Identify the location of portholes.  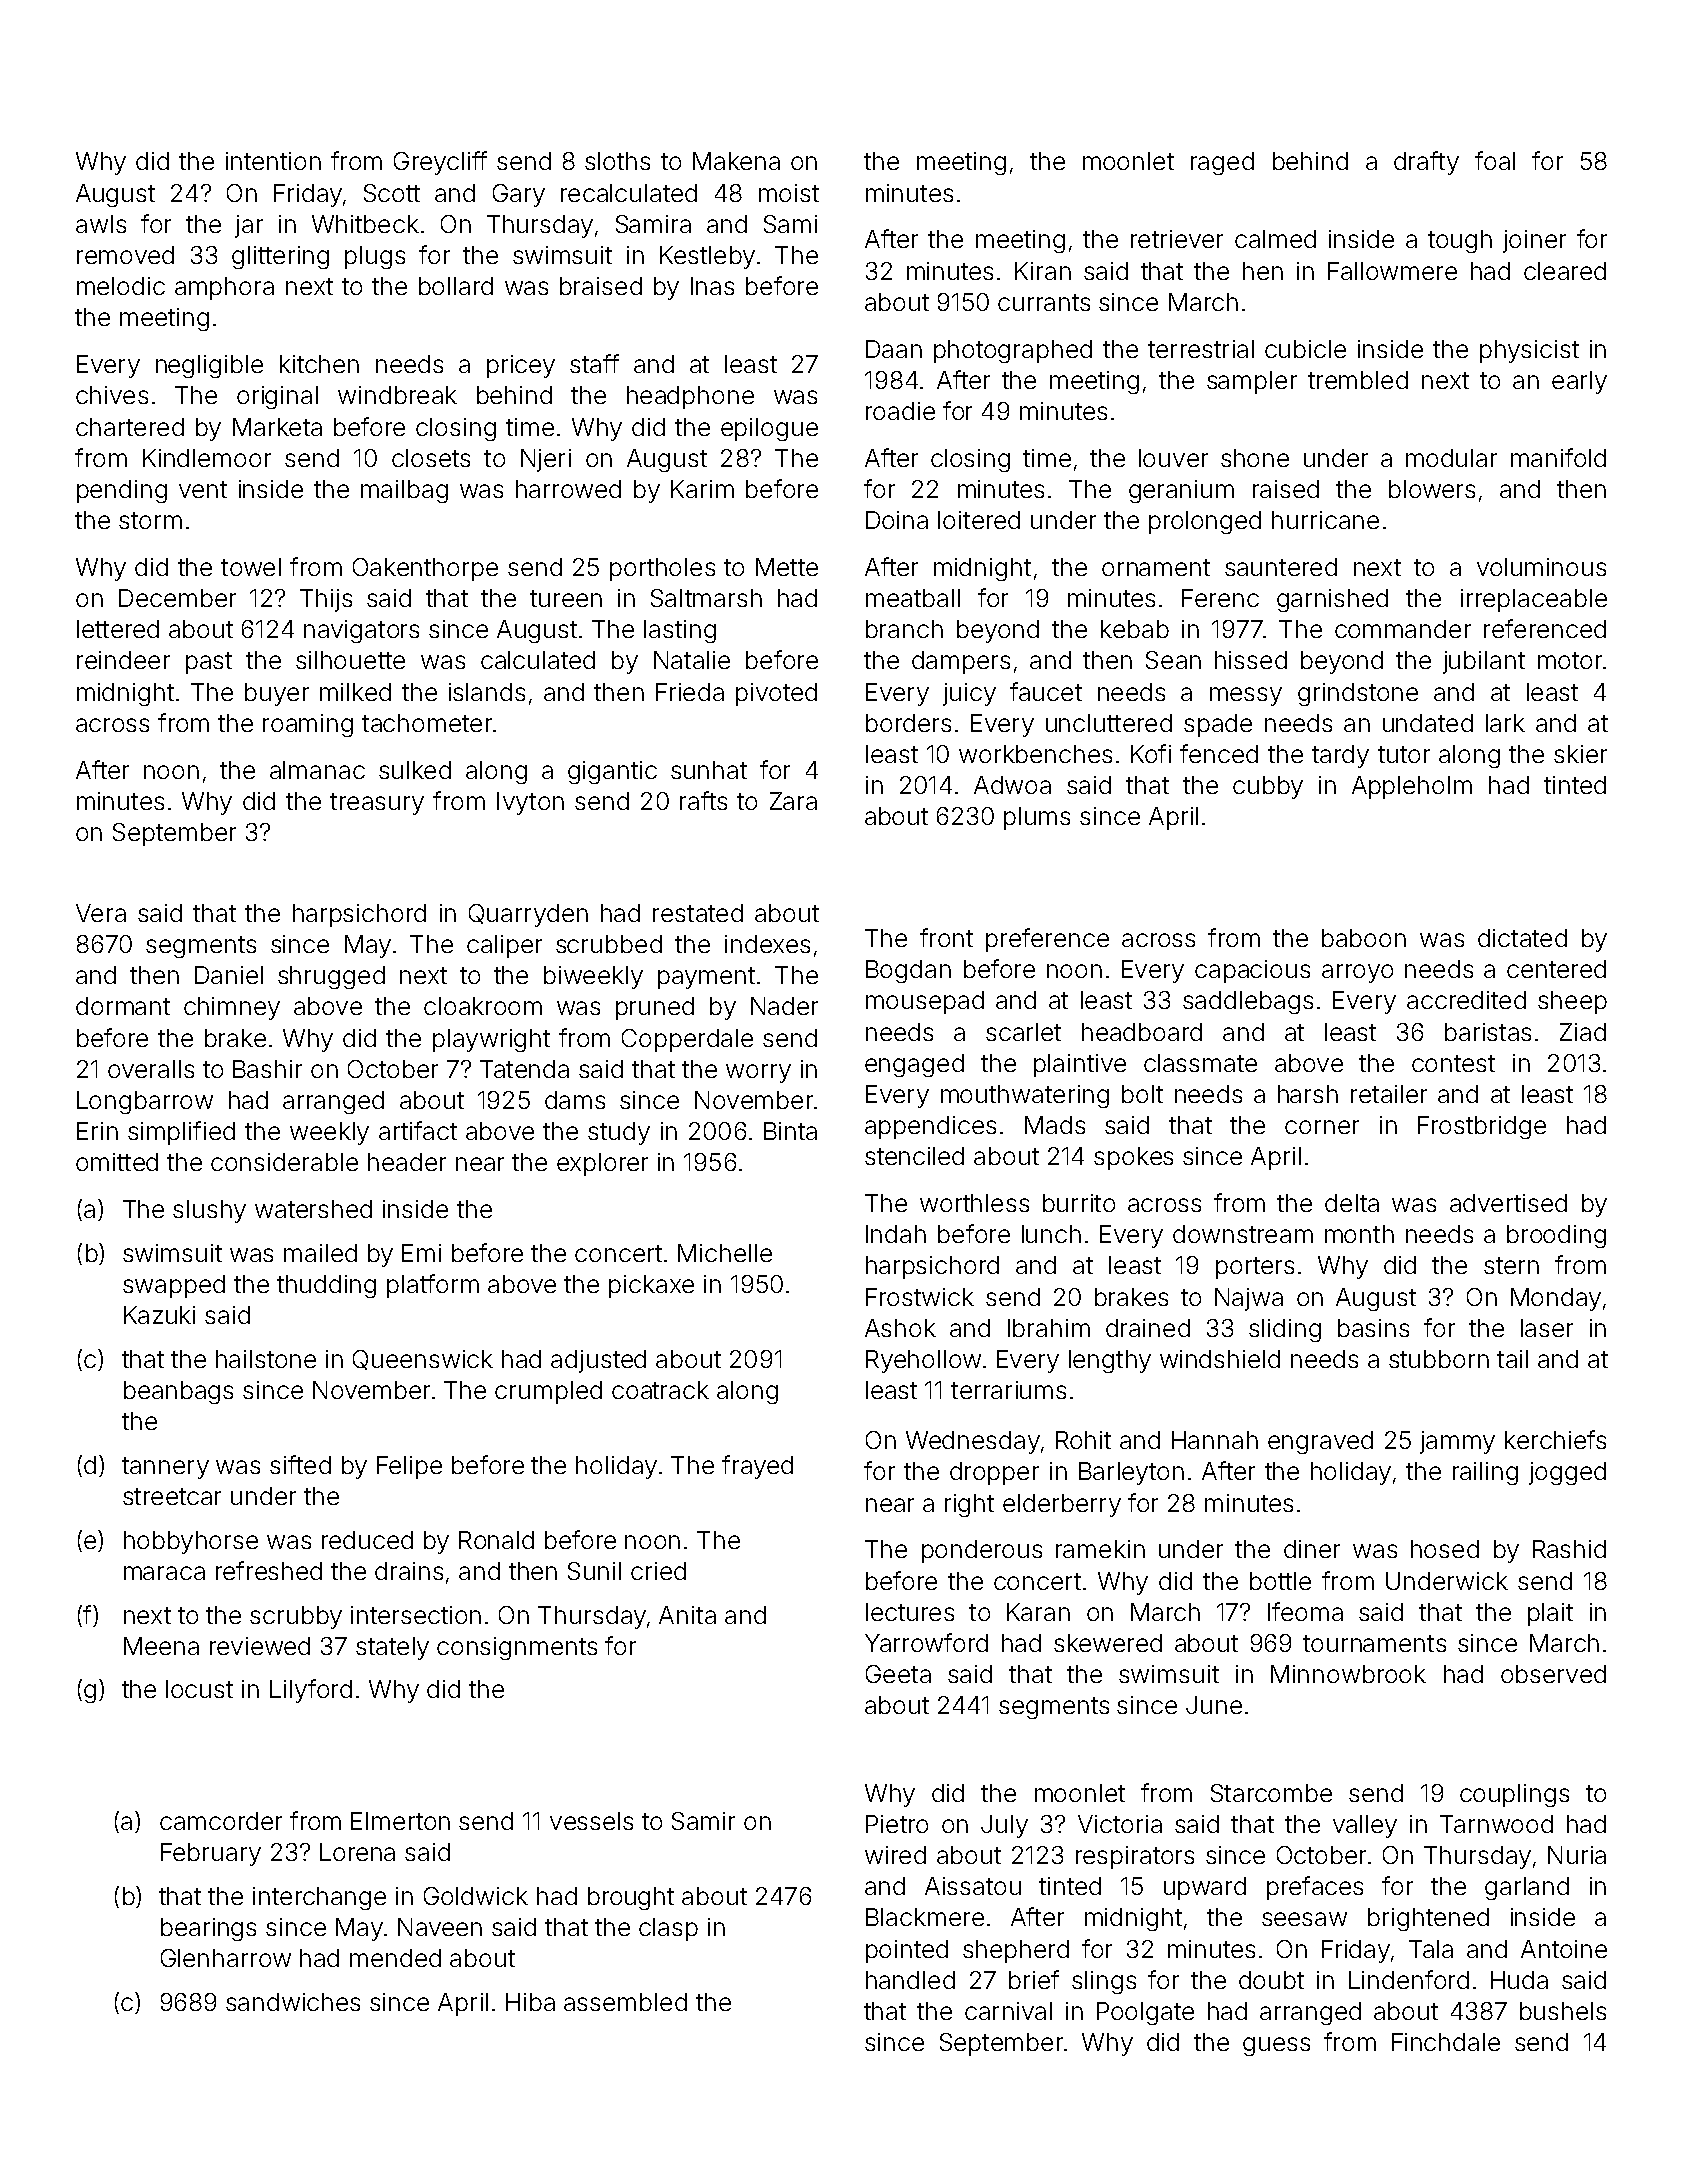
(662, 569).
